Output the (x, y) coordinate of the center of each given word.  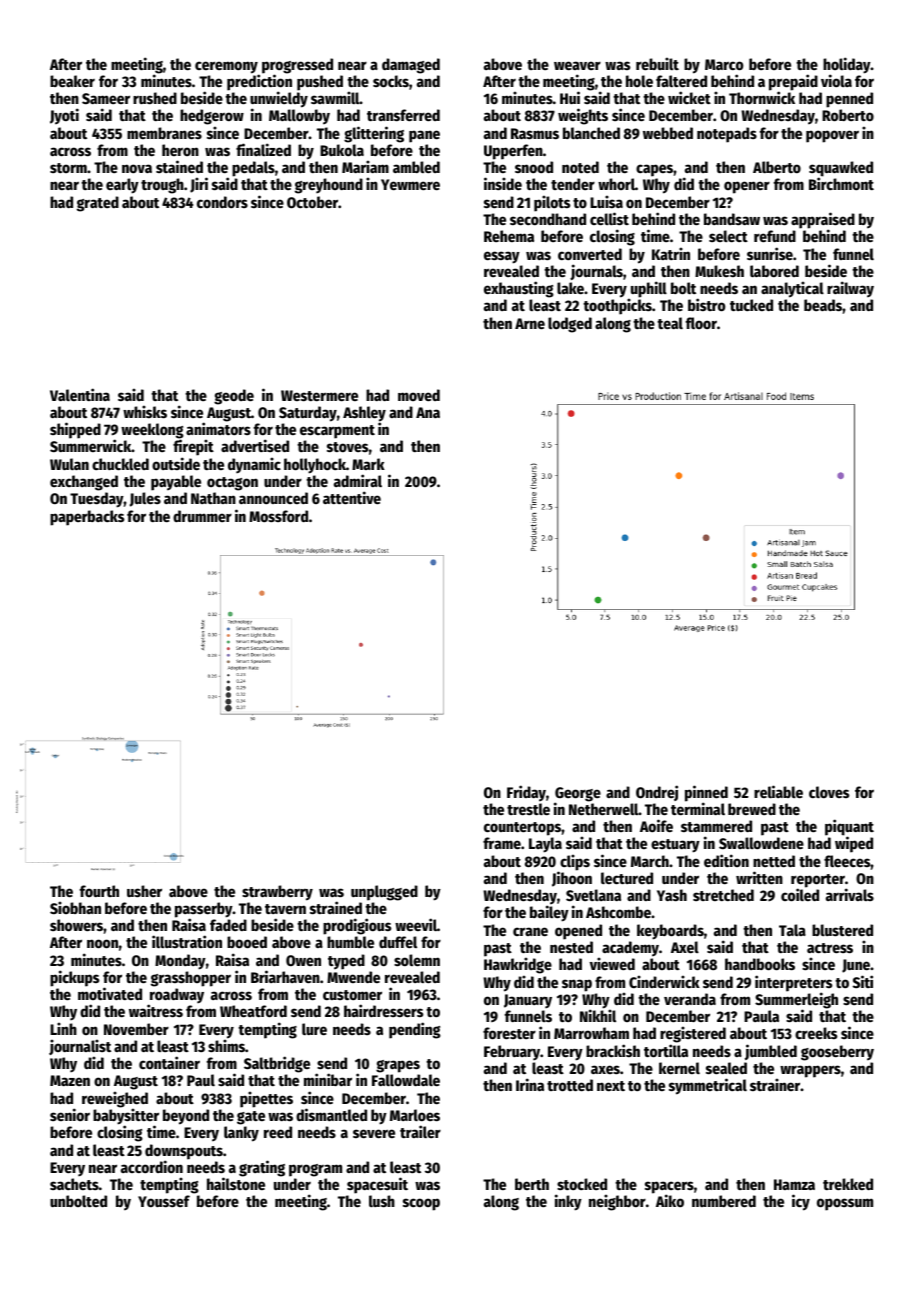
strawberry (277, 893)
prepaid (793, 83)
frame (502, 843)
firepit (193, 448)
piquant (849, 828)
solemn (417, 960)
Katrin (671, 253)
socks (391, 81)
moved (419, 395)
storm (68, 168)
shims (226, 1045)
